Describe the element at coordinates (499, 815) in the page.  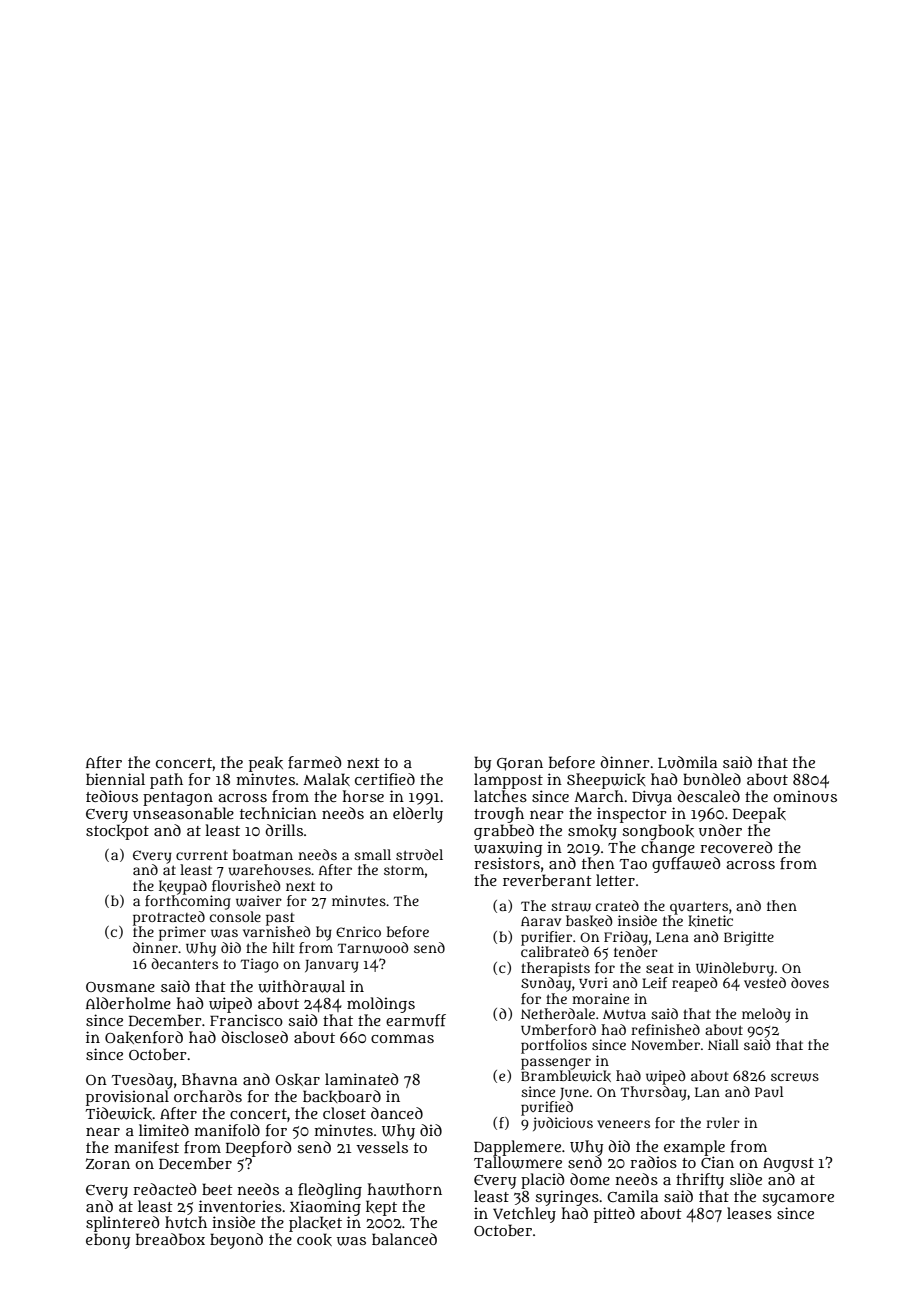
I see `trough` at that location.
